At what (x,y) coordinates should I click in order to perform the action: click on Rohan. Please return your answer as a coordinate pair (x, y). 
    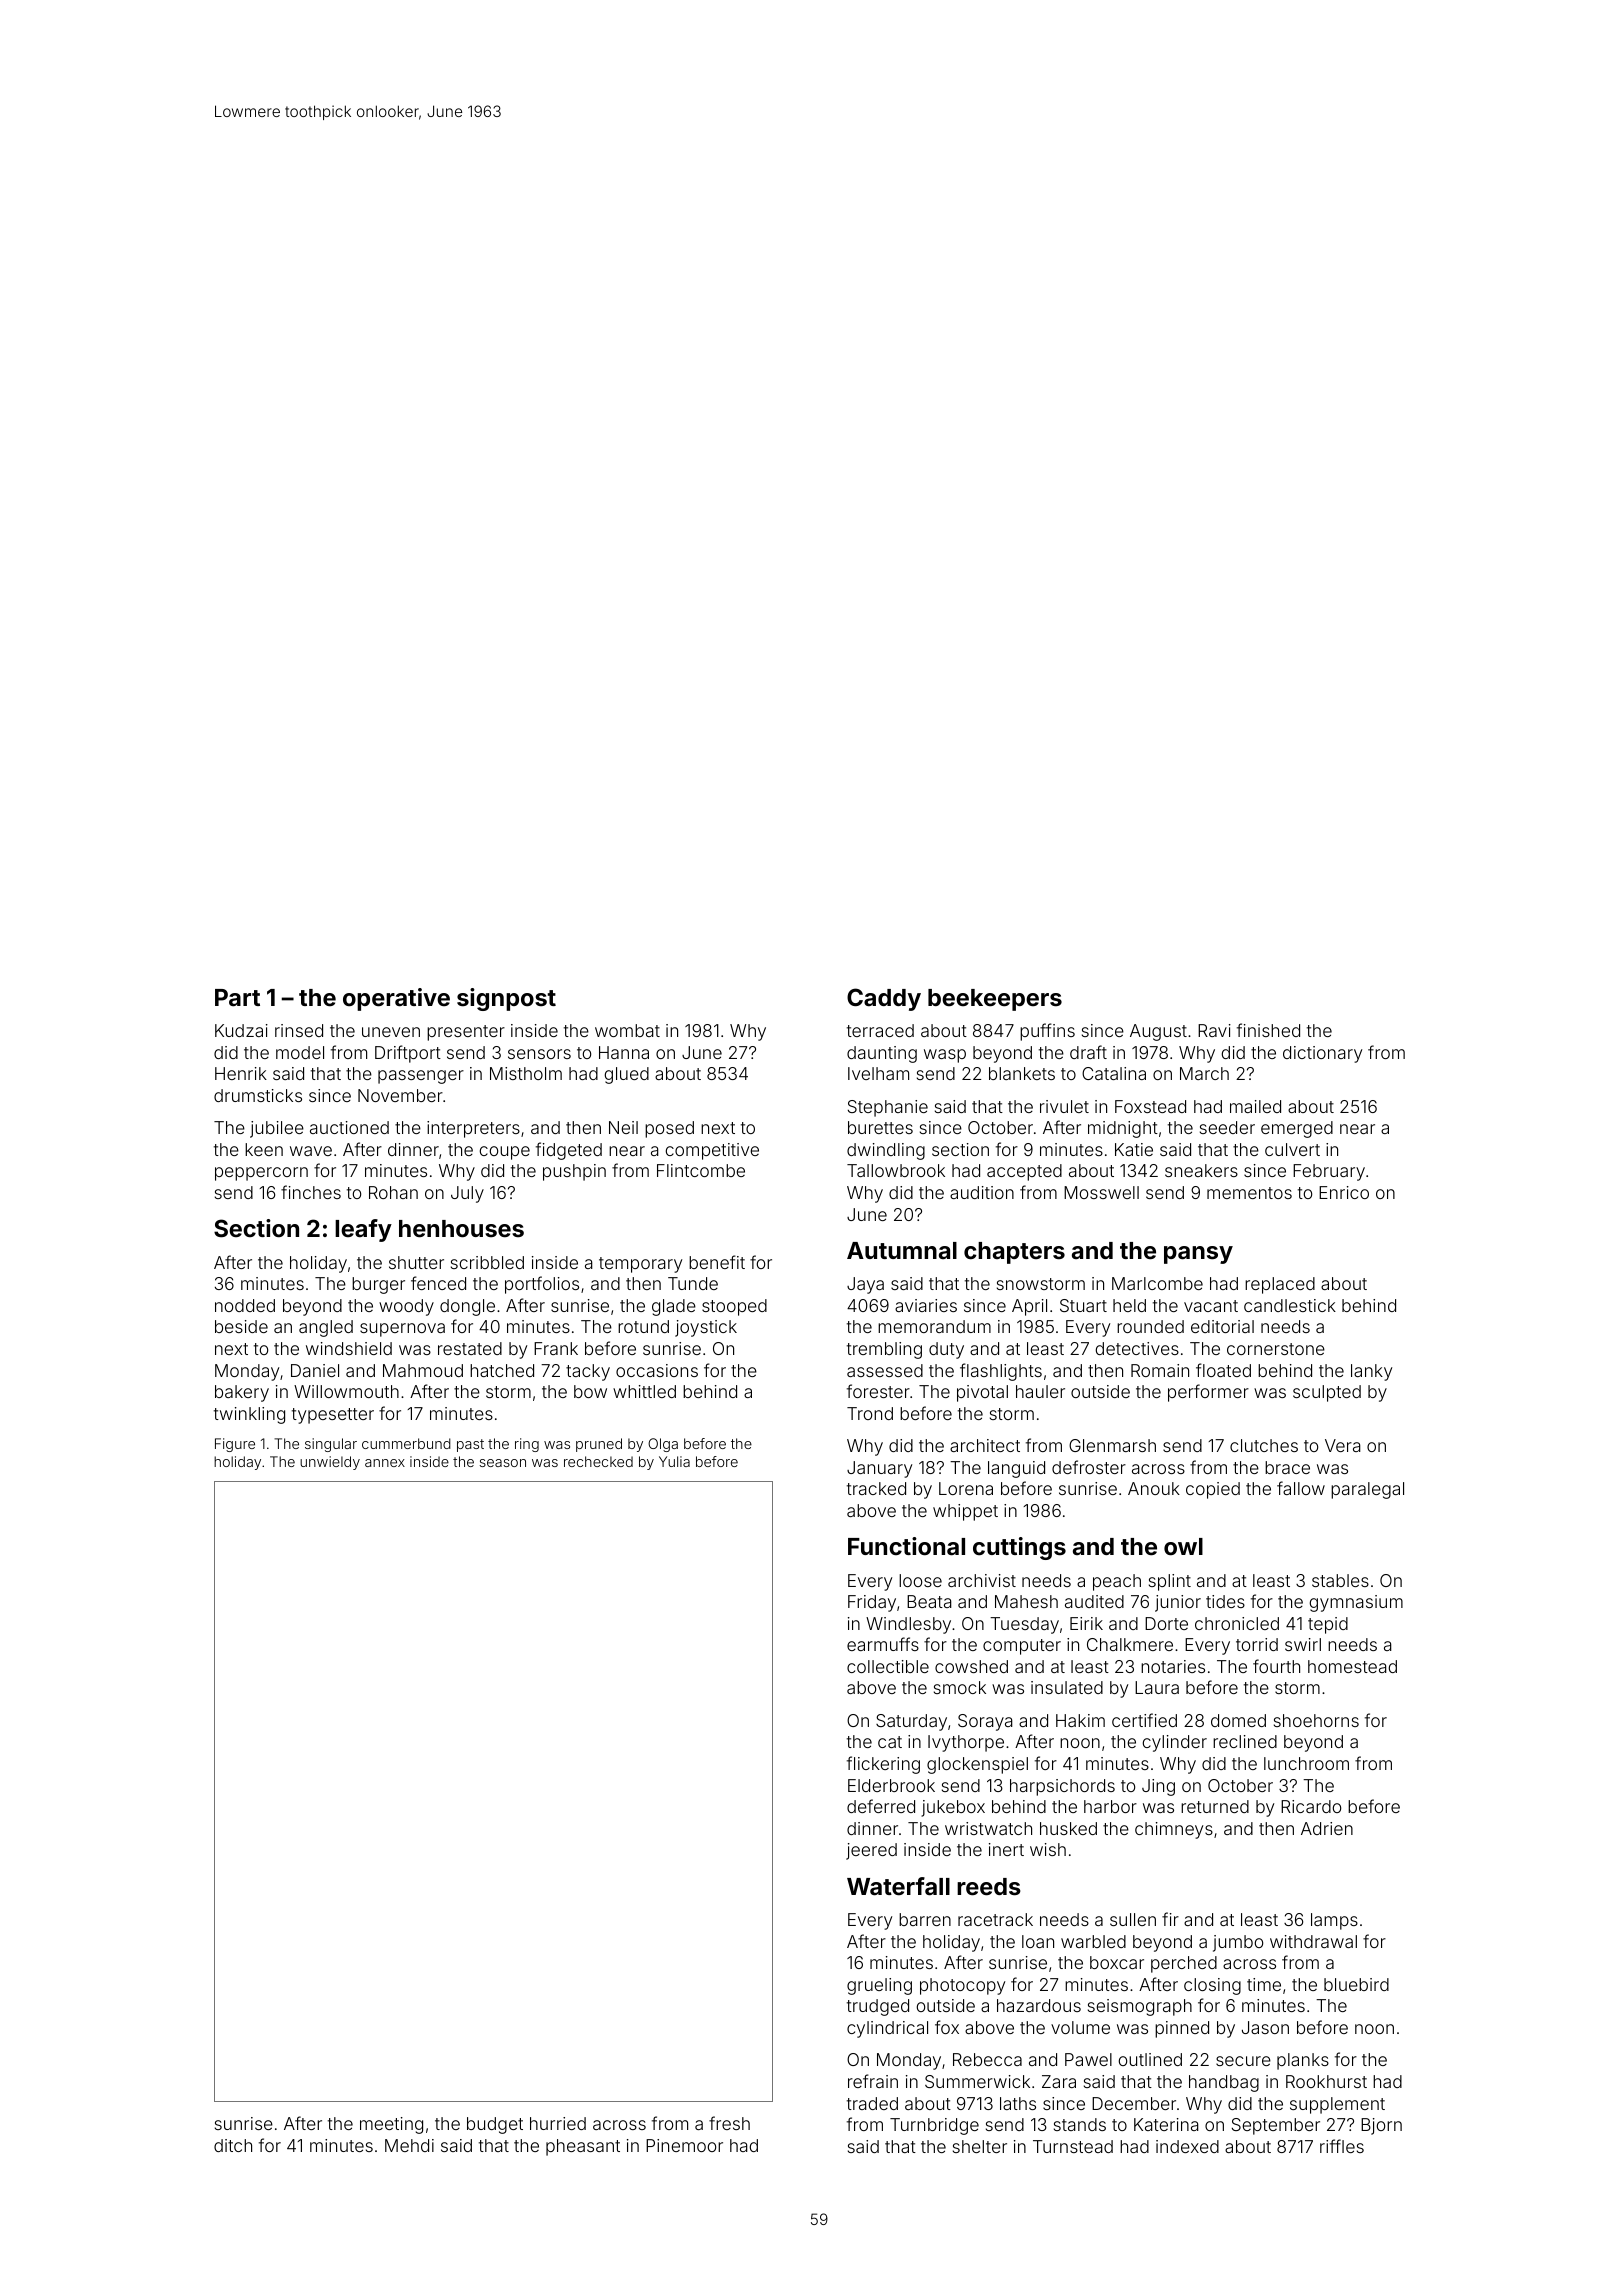
    Looking at the image, I should click on (393, 1192).
